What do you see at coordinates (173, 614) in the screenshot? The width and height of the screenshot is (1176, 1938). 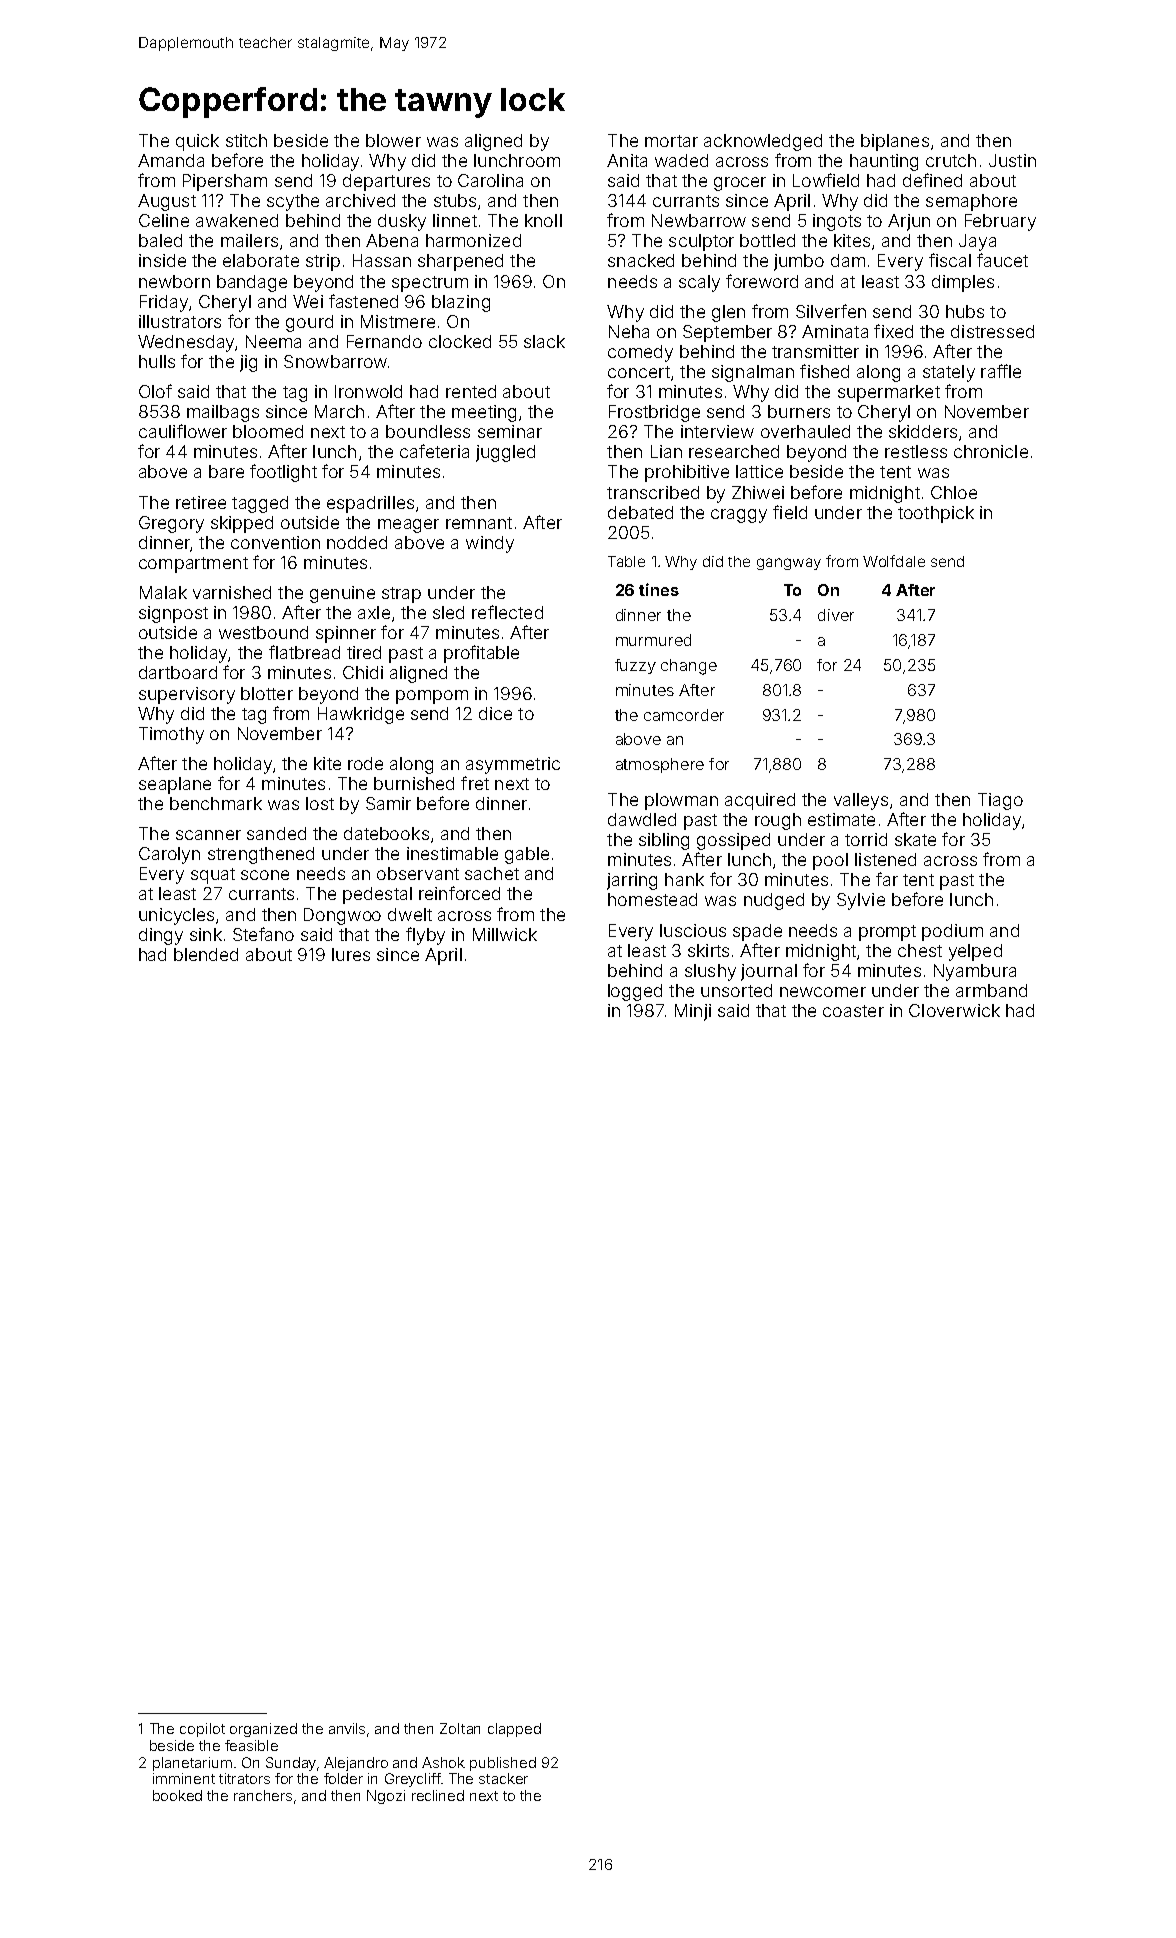 I see `signpost` at bounding box center [173, 614].
